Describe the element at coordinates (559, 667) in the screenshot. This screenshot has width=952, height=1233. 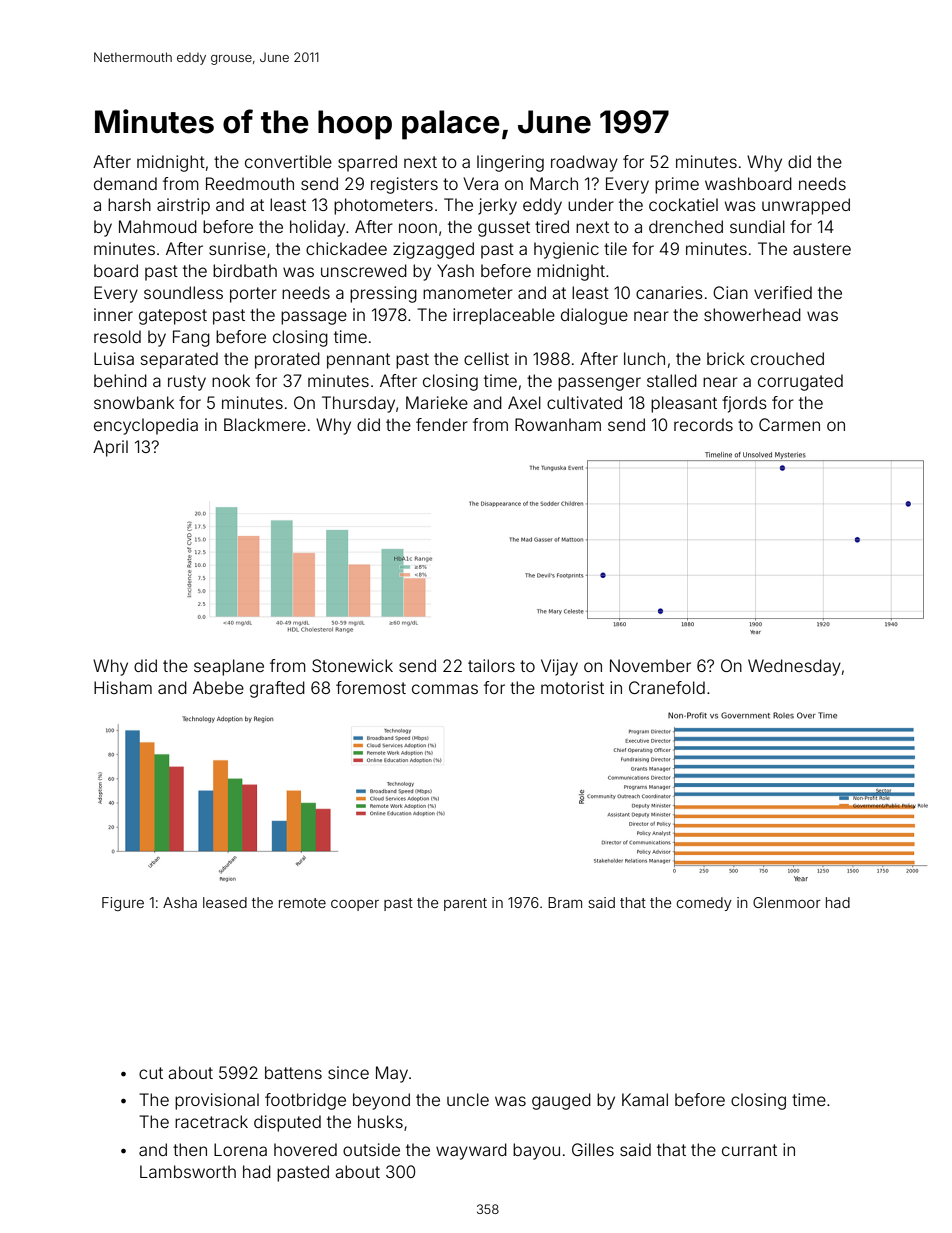
I see `Vijay` at that location.
